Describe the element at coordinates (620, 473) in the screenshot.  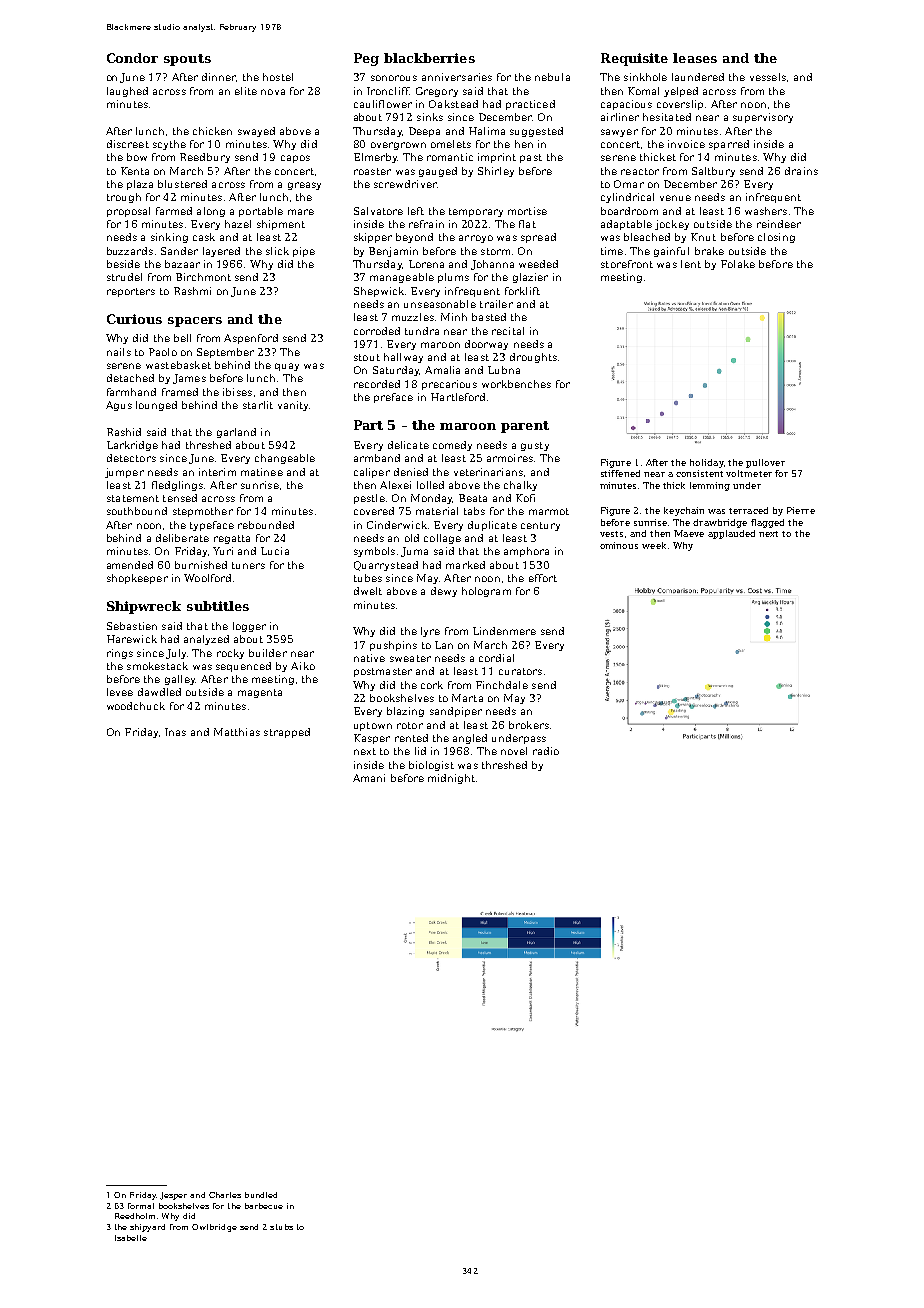
I see `stiffened` at that location.
